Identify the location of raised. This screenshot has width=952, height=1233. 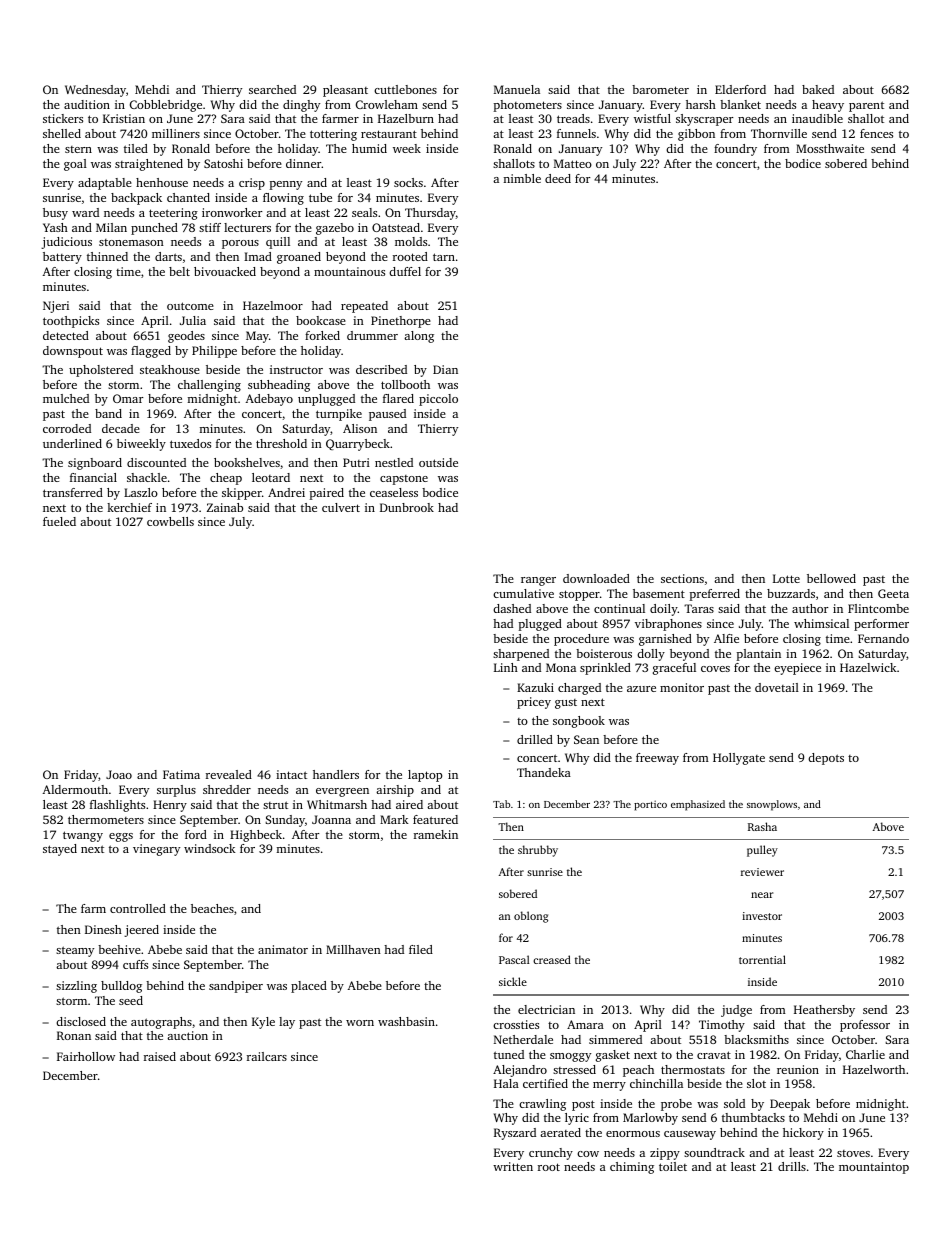
(160, 1056).
